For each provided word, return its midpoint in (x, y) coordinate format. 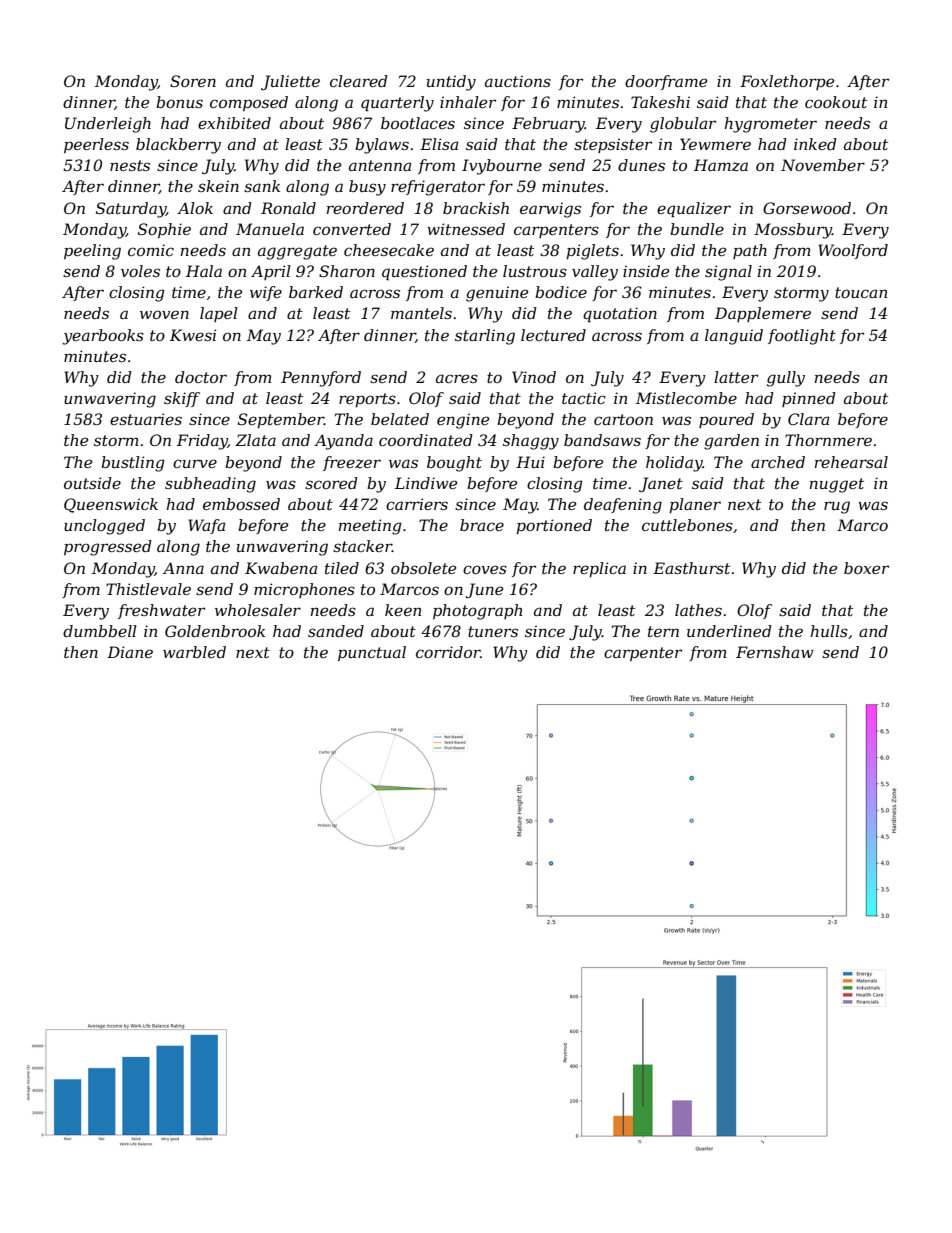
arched (778, 462)
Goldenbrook (215, 631)
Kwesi (193, 335)
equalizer (694, 210)
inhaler (468, 102)
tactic (584, 398)
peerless (96, 145)
